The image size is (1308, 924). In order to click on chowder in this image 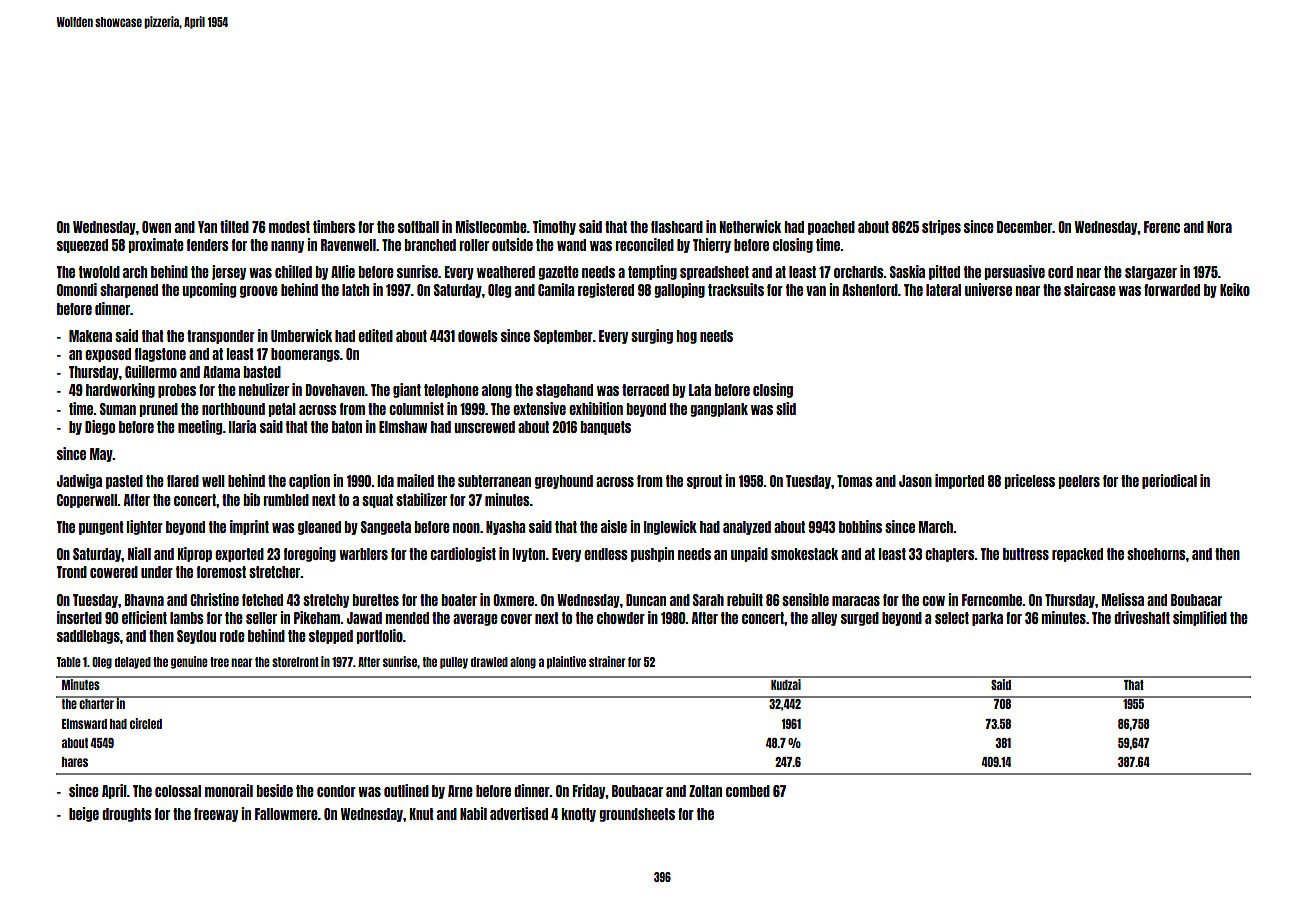, I will do `click(621, 618)`.
